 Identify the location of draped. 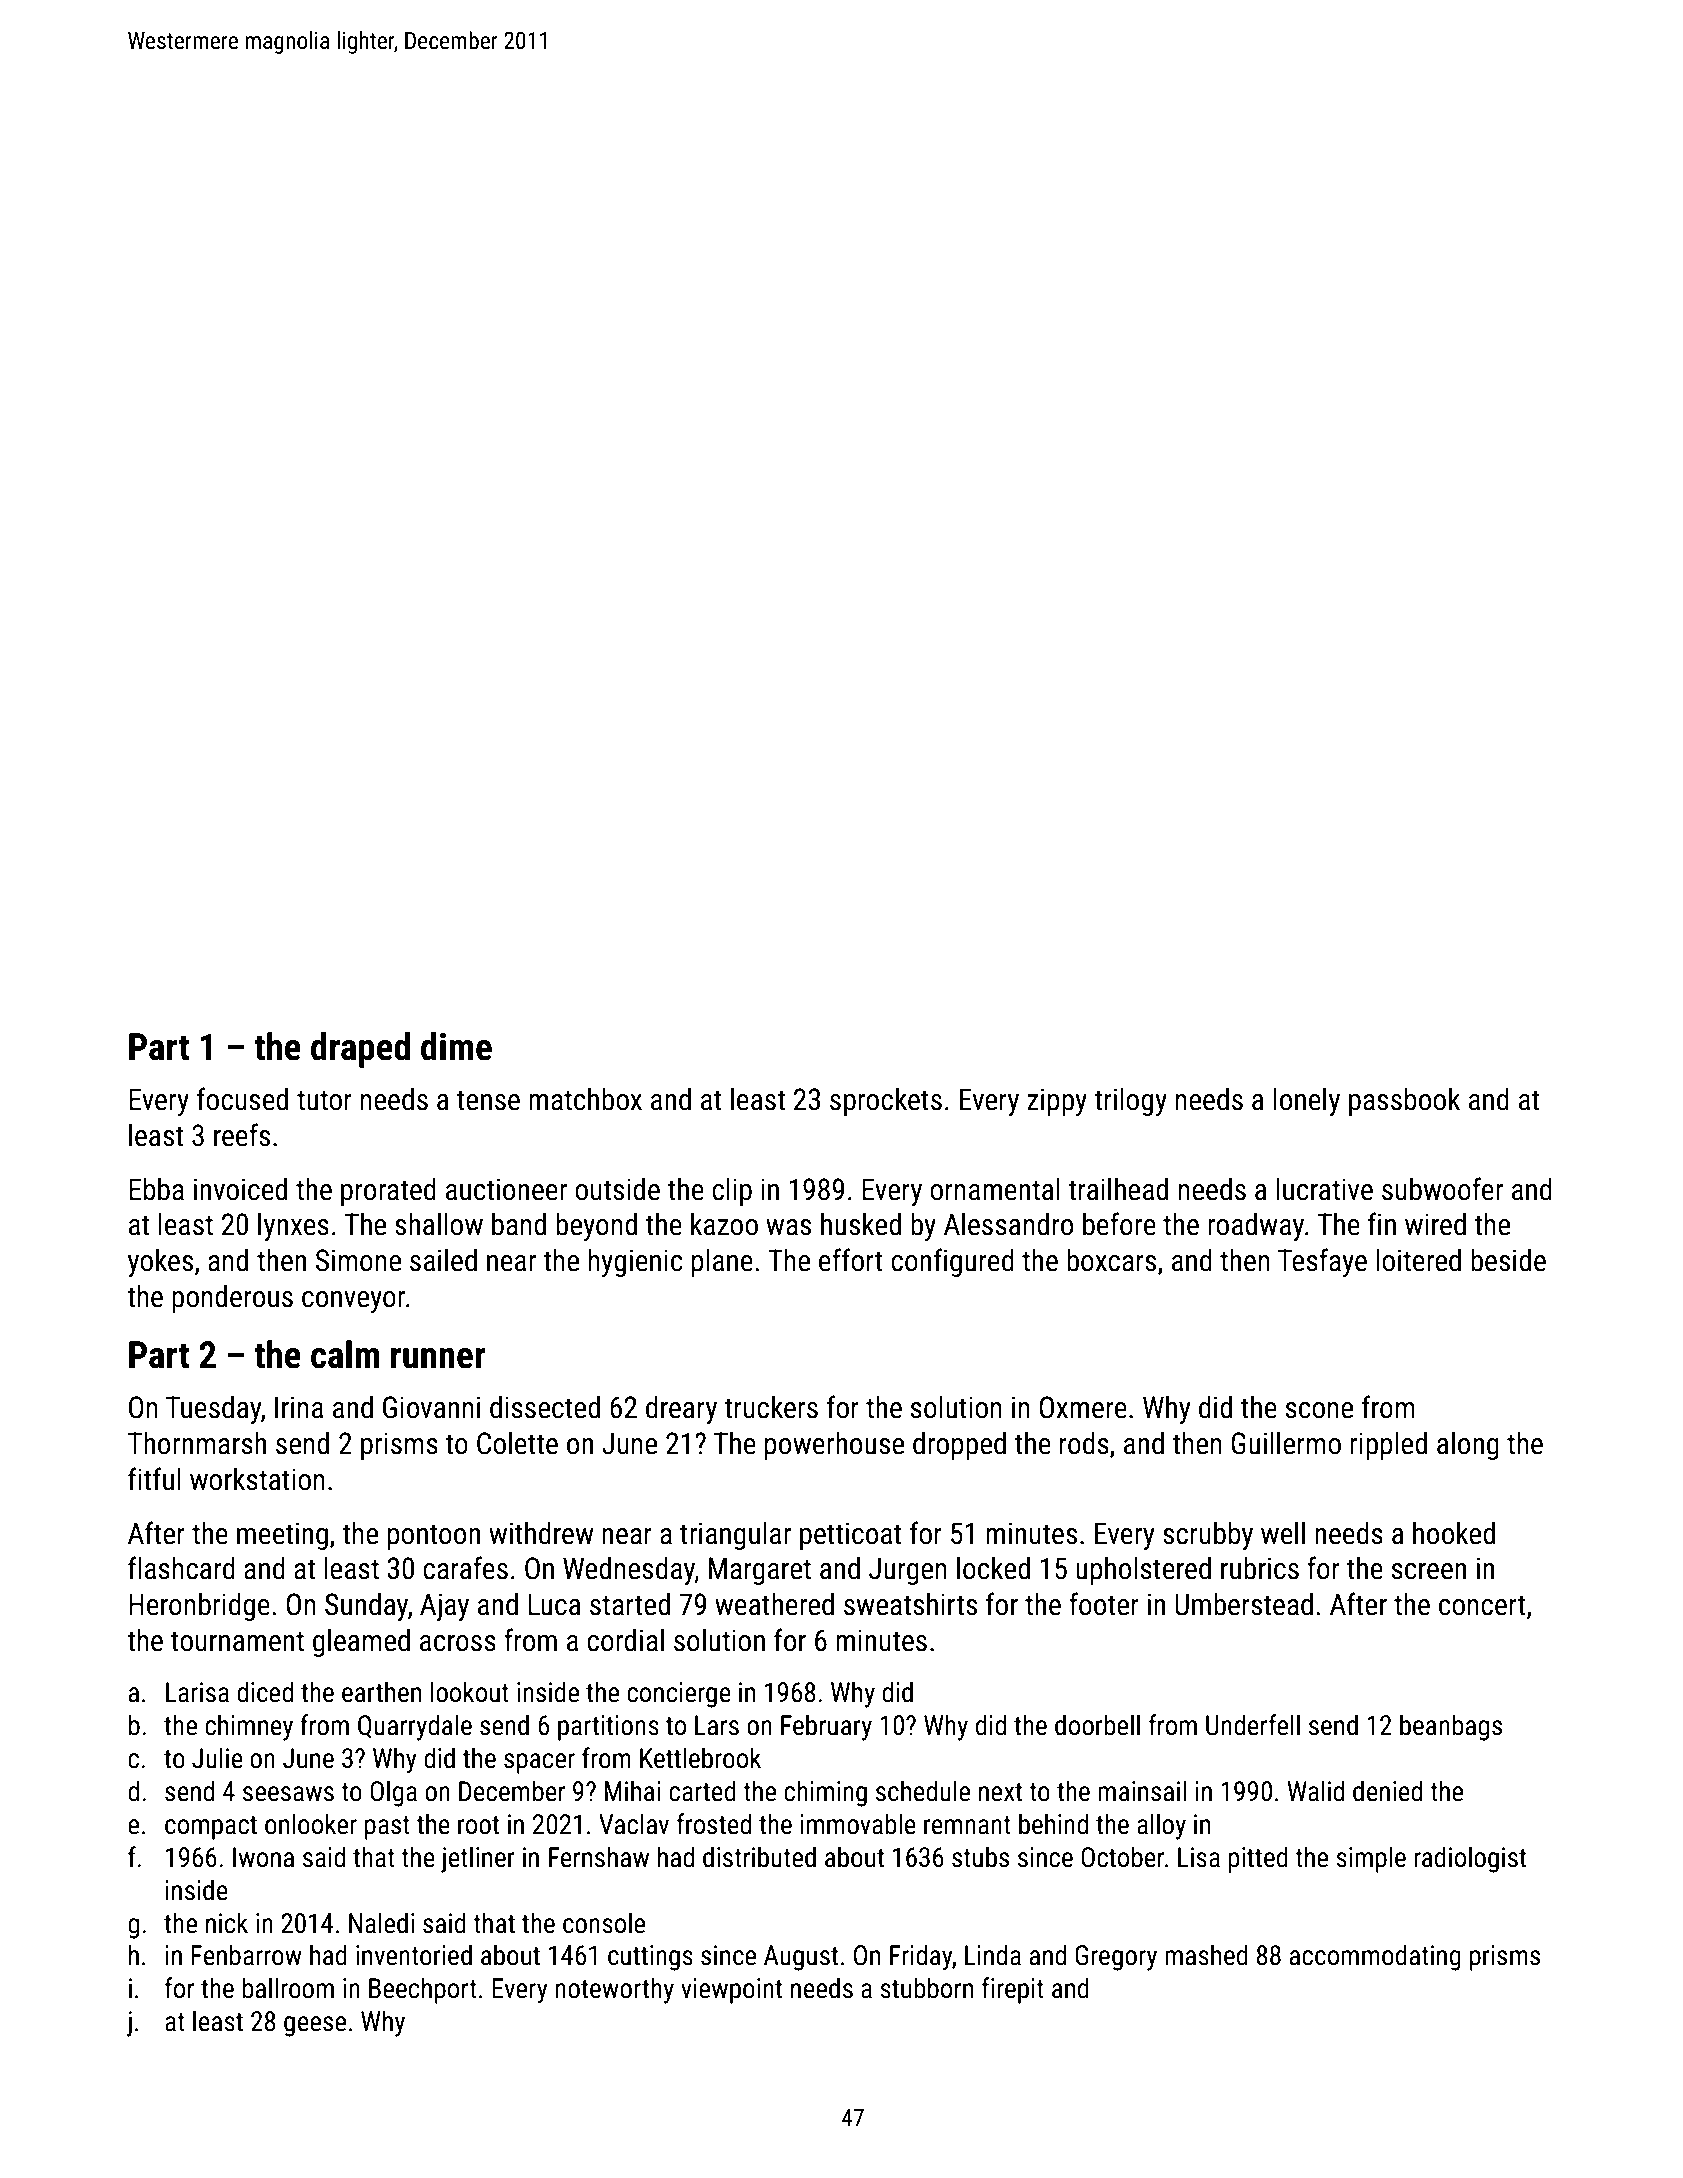
(360, 1050).
